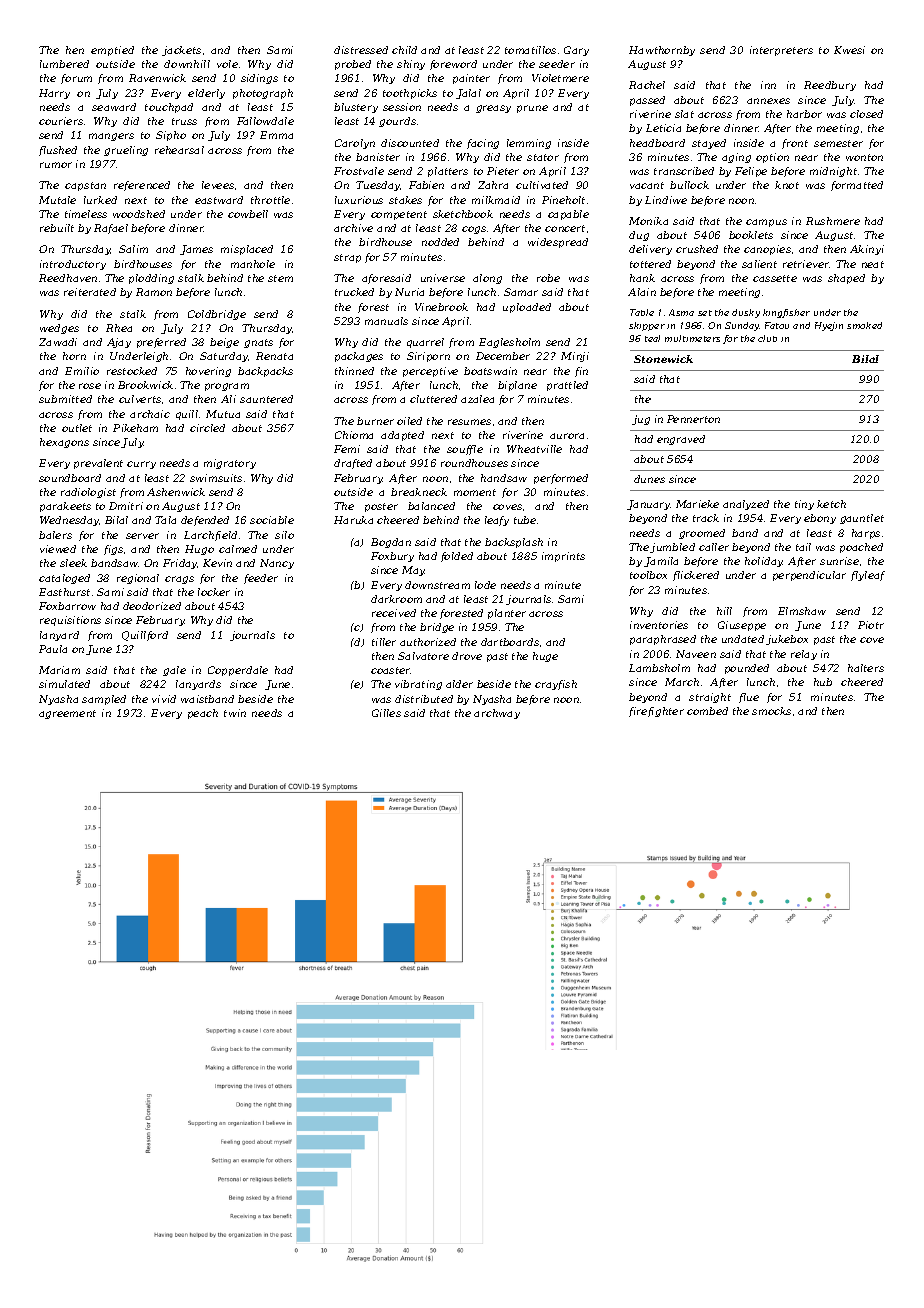  I want to click on folded, so click(457, 557).
